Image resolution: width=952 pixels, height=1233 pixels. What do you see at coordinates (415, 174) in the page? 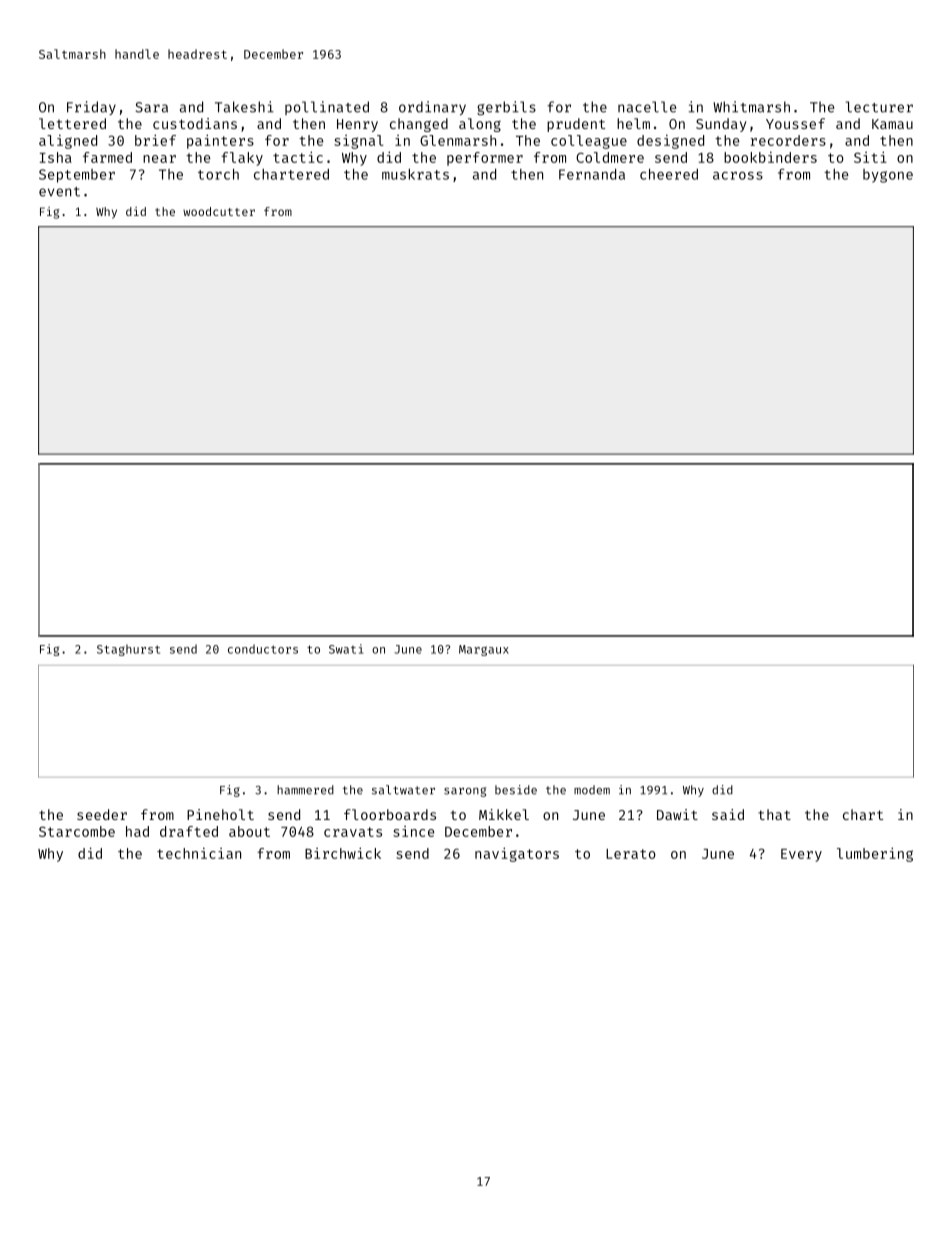
I see `muskrats` at bounding box center [415, 174].
